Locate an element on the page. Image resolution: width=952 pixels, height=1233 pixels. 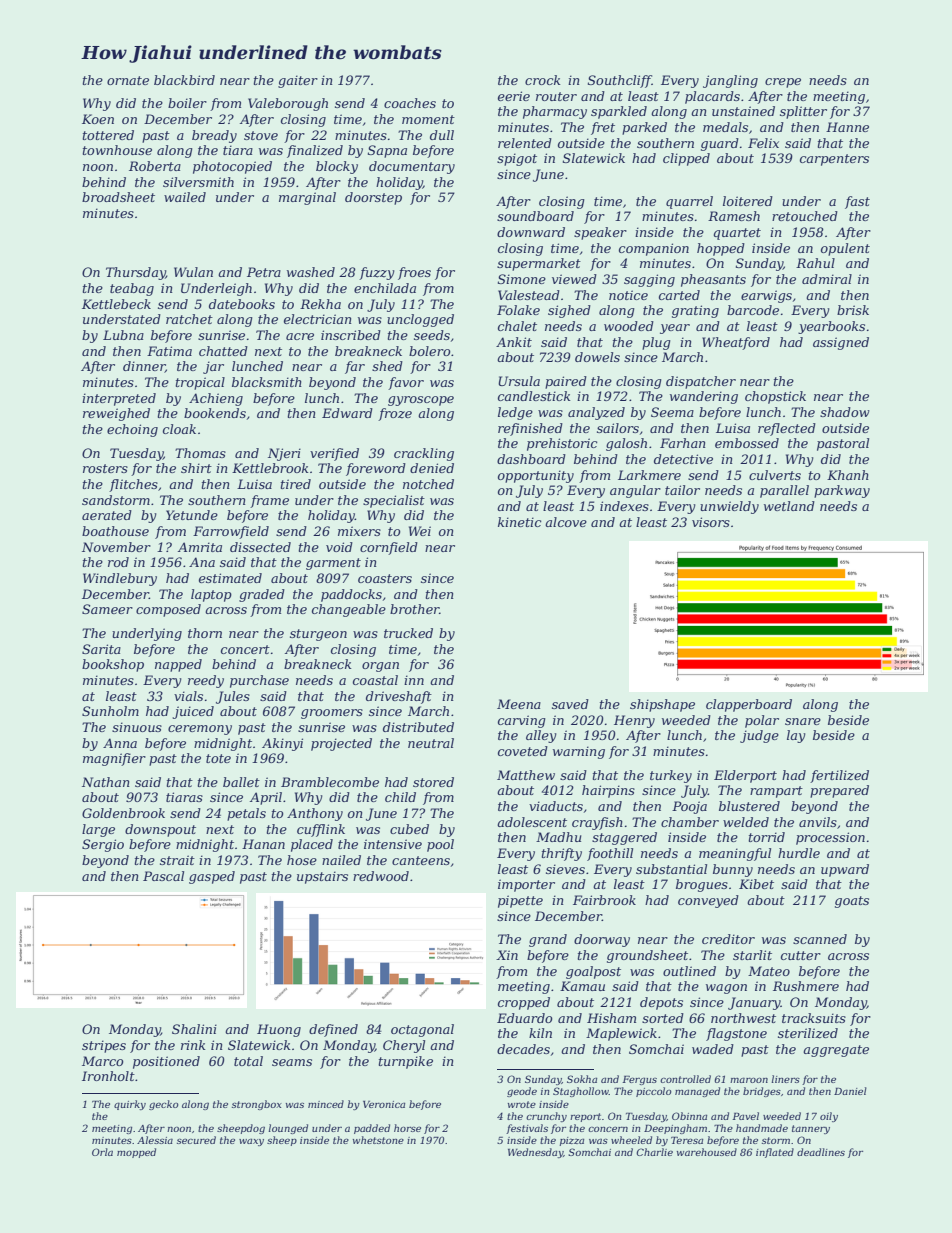
snare is located at coordinates (803, 721).
